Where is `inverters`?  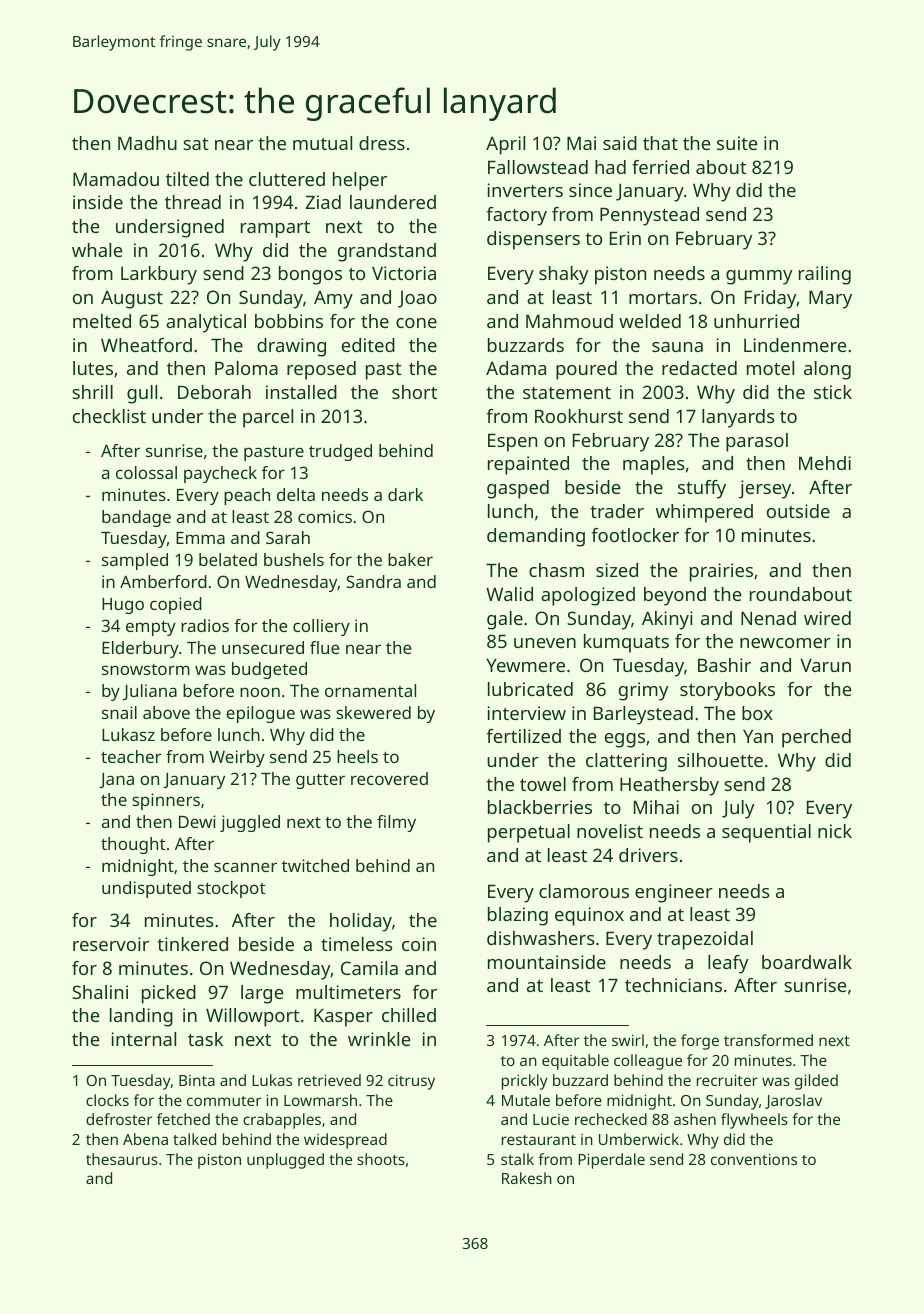 inverters is located at coordinates (525, 190).
